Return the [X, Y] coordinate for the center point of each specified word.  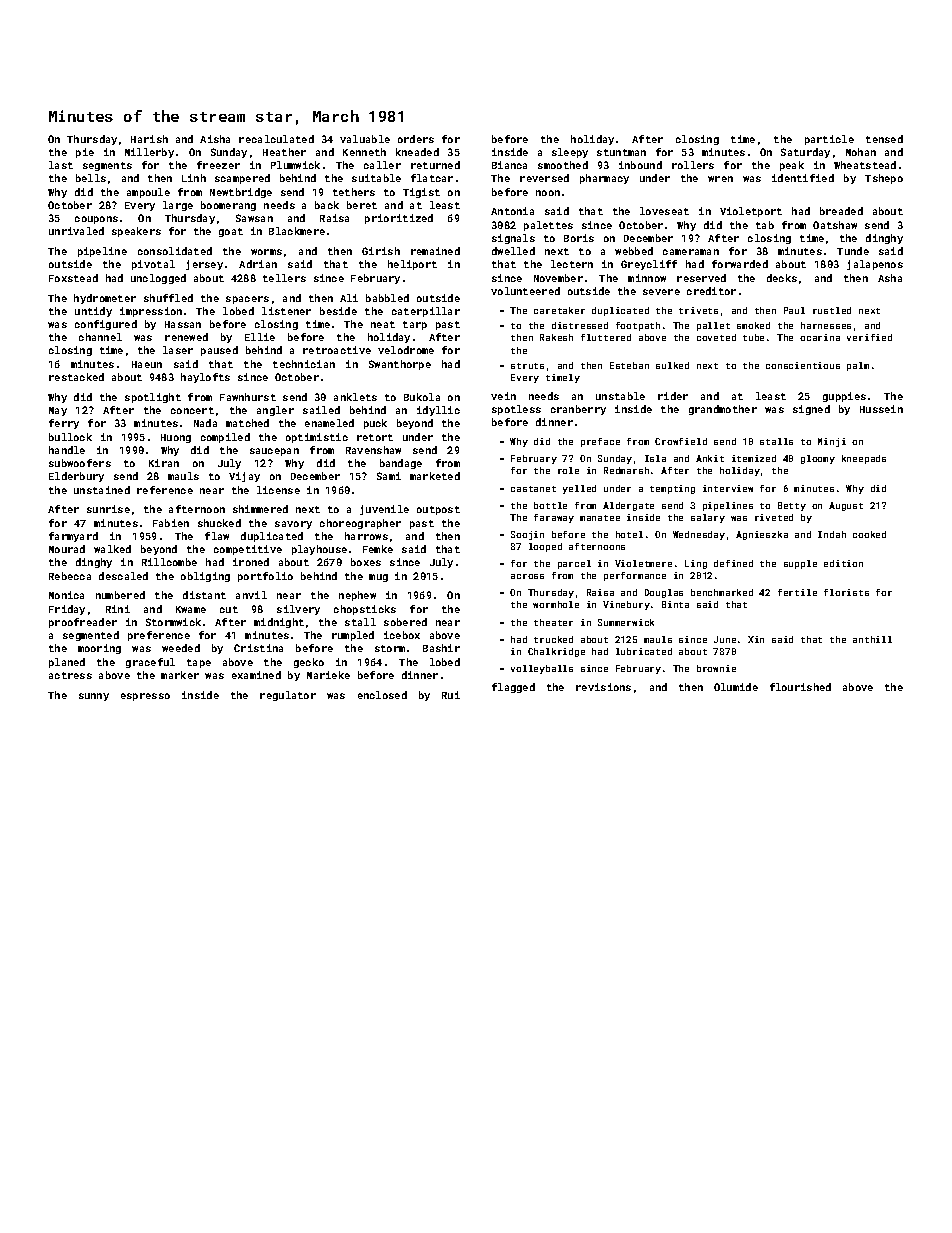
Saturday [805, 153]
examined [256, 675]
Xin [756, 639]
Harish [149, 139]
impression [151, 312]
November [558, 278]
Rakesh [556, 337]
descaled [123, 576]
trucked [553, 639]
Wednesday [699, 535]
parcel [574, 564]
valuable [365, 139]
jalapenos [875, 265]
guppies [844, 397]
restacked [76, 377]
